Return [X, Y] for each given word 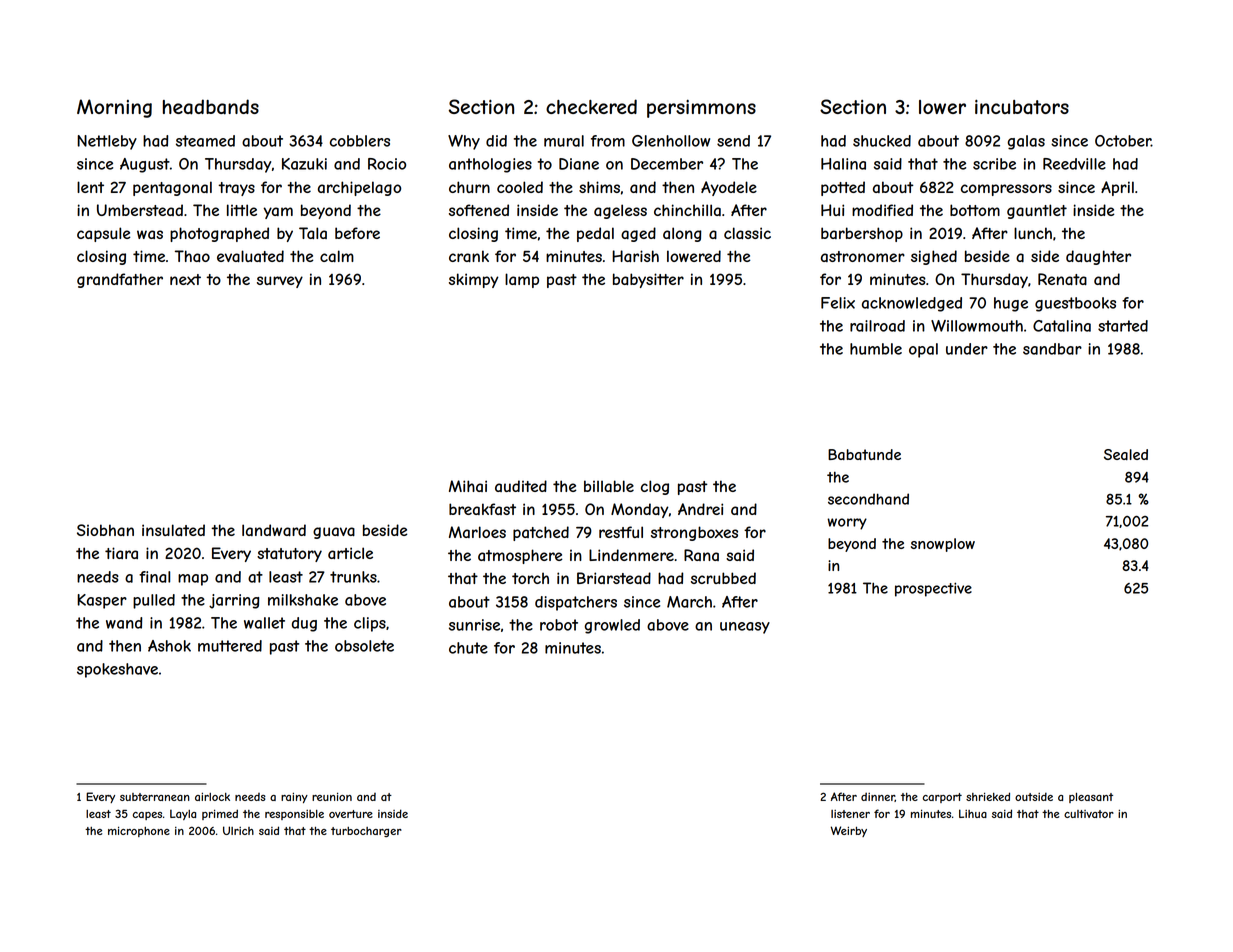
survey [280, 282]
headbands [211, 107]
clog [655, 487]
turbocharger [366, 832]
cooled [520, 187]
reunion [332, 796]
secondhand [868, 499]
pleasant [1091, 798]
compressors [1006, 190]
